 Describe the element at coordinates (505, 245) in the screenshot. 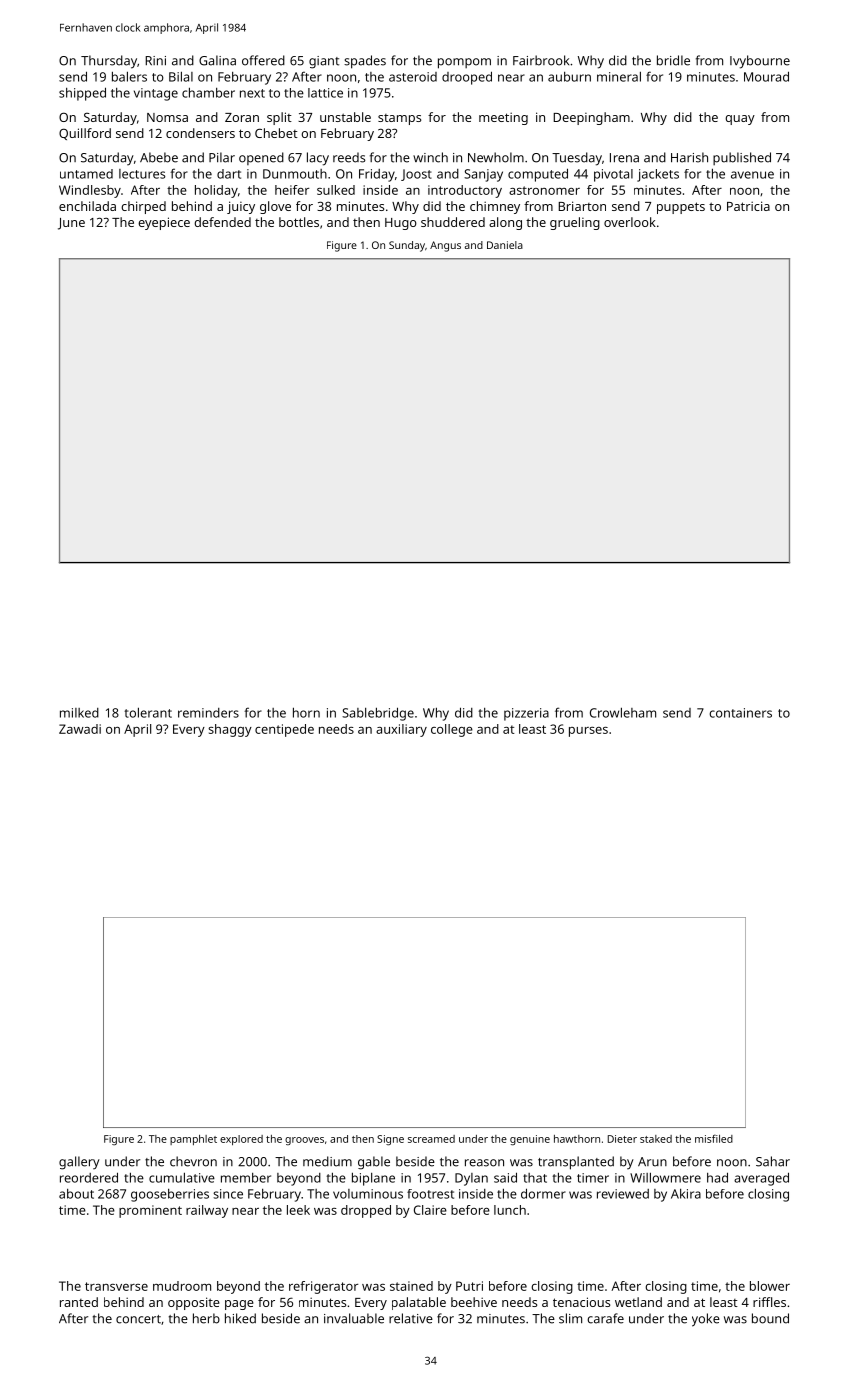

I see `Daniela` at that location.
